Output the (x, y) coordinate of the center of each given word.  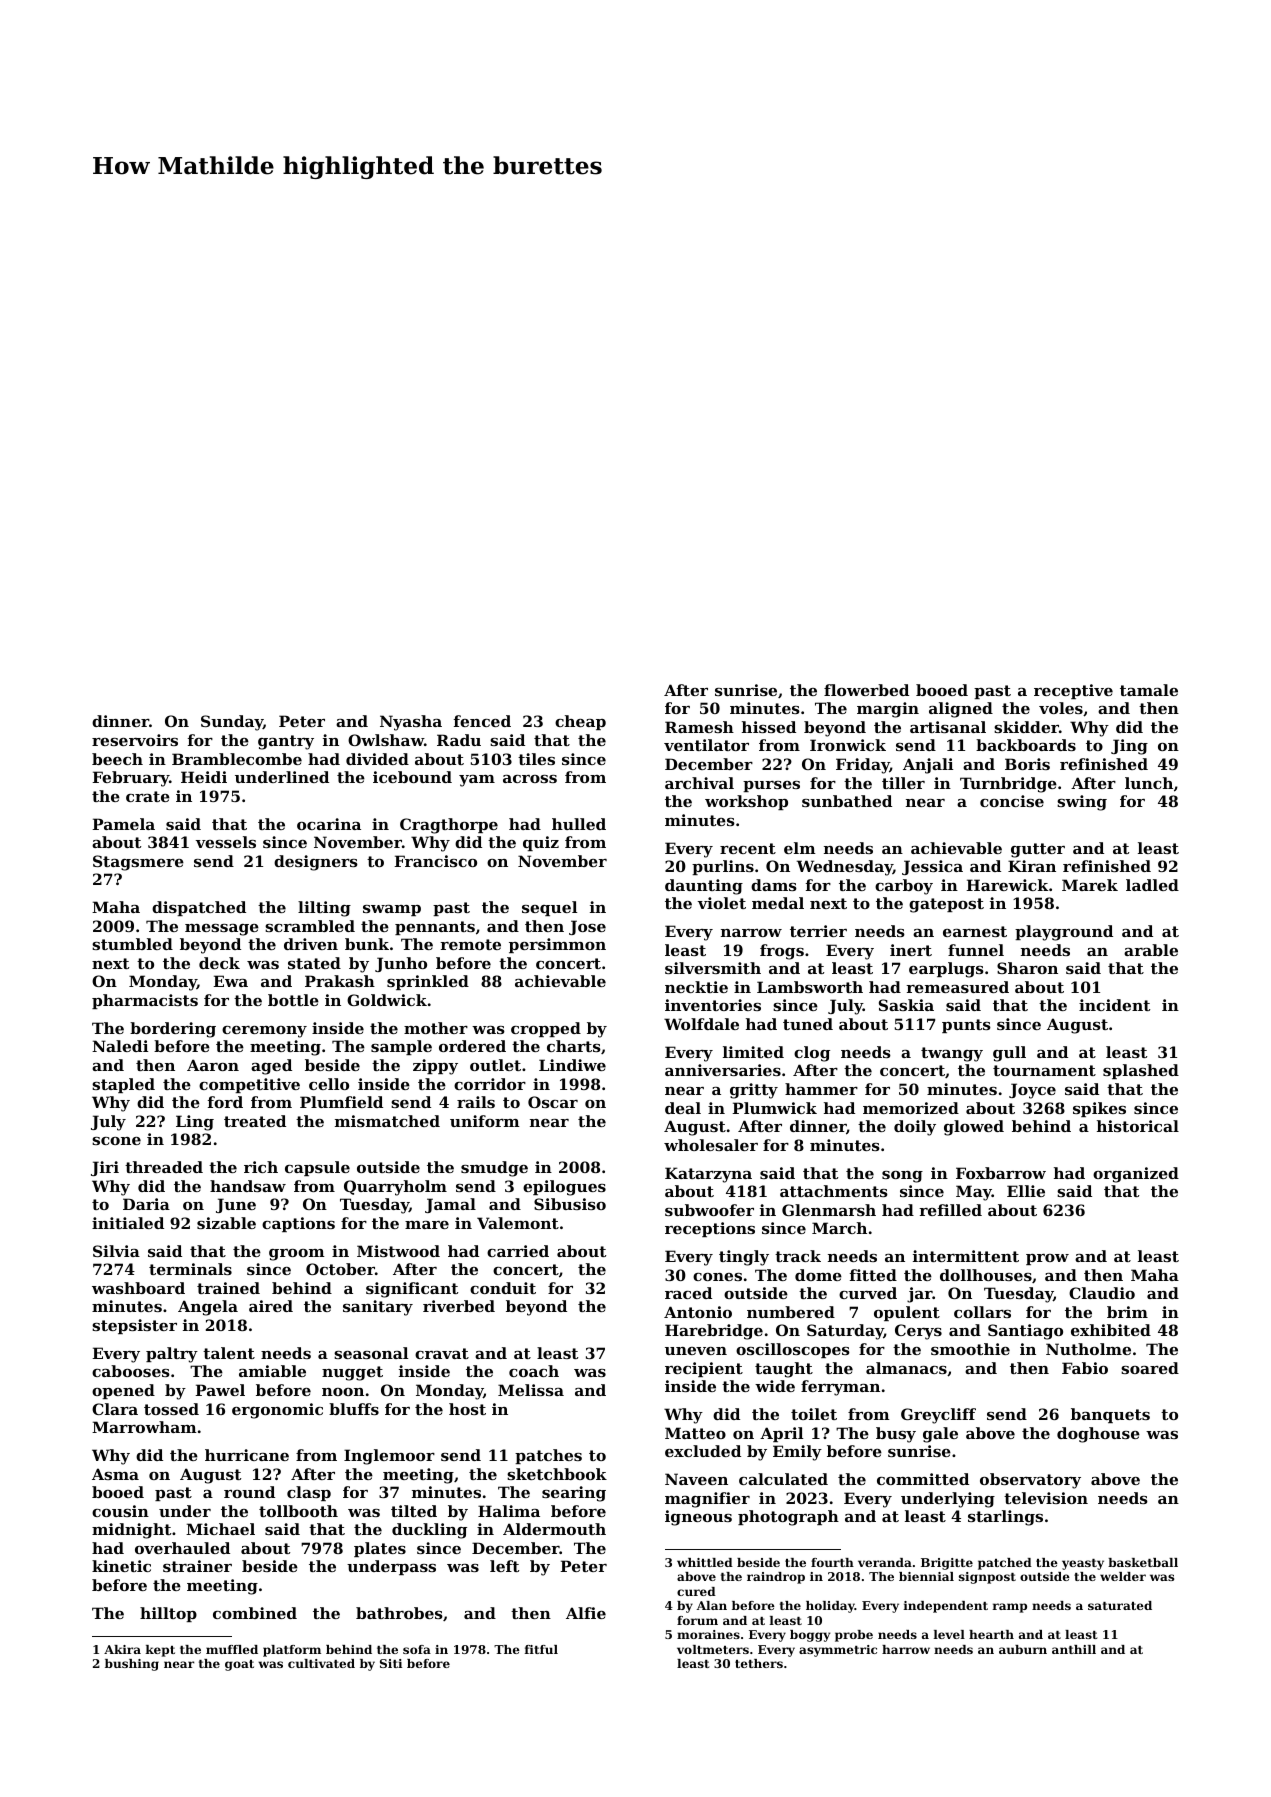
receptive (1073, 691)
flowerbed (866, 690)
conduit (503, 1288)
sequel (549, 908)
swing (1082, 803)
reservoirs (135, 740)
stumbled (132, 944)
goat (239, 1665)
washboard (138, 1288)
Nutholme (1088, 1349)
